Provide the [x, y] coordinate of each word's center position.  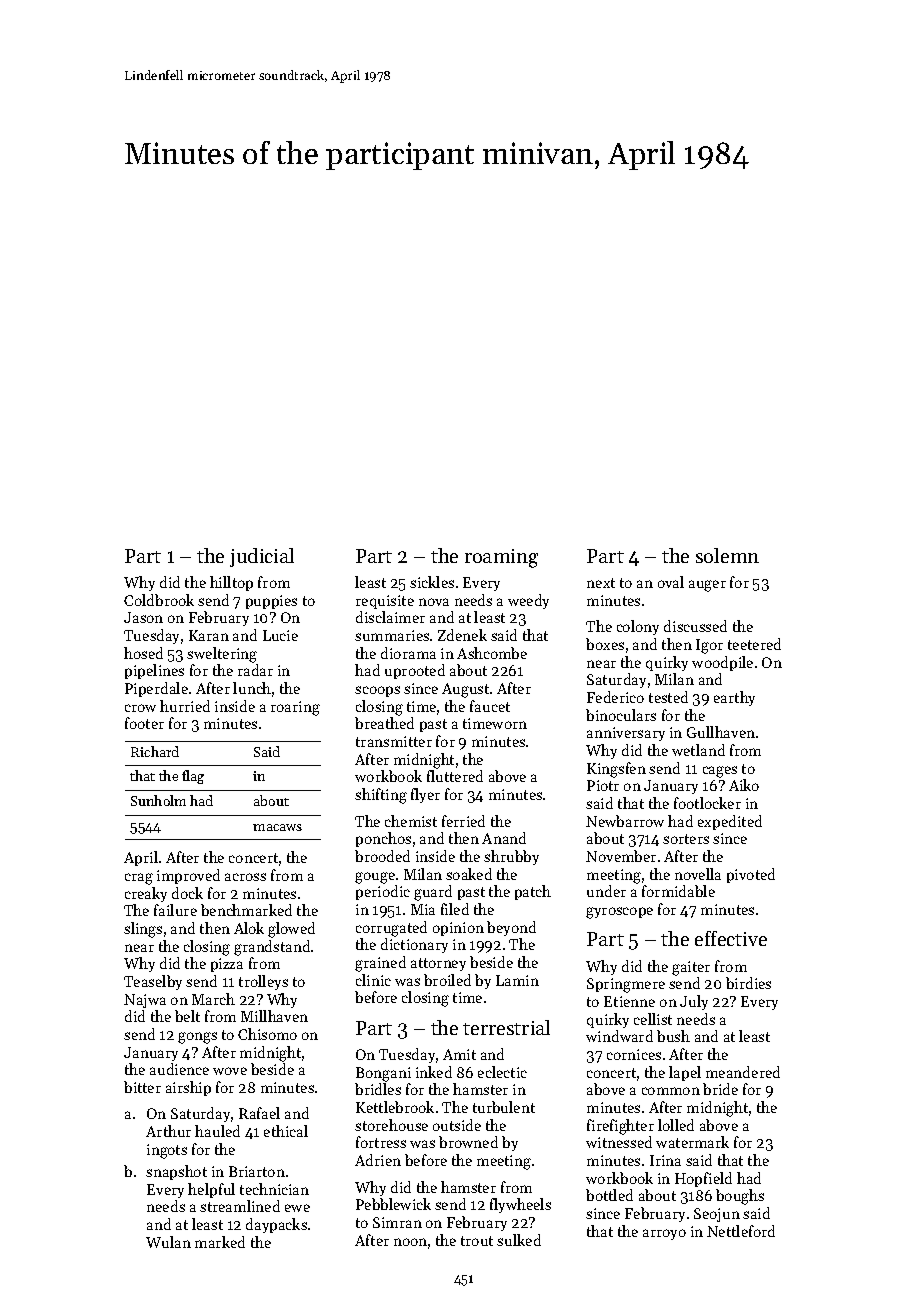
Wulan [168, 1242]
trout [477, 1241]
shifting [381, 796]
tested [668, 697]
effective [731, 938]
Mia [423, 909]
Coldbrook [159, 600]
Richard [155, 751]
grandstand [272, 948]
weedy [528, 601]
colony [638, 627]
